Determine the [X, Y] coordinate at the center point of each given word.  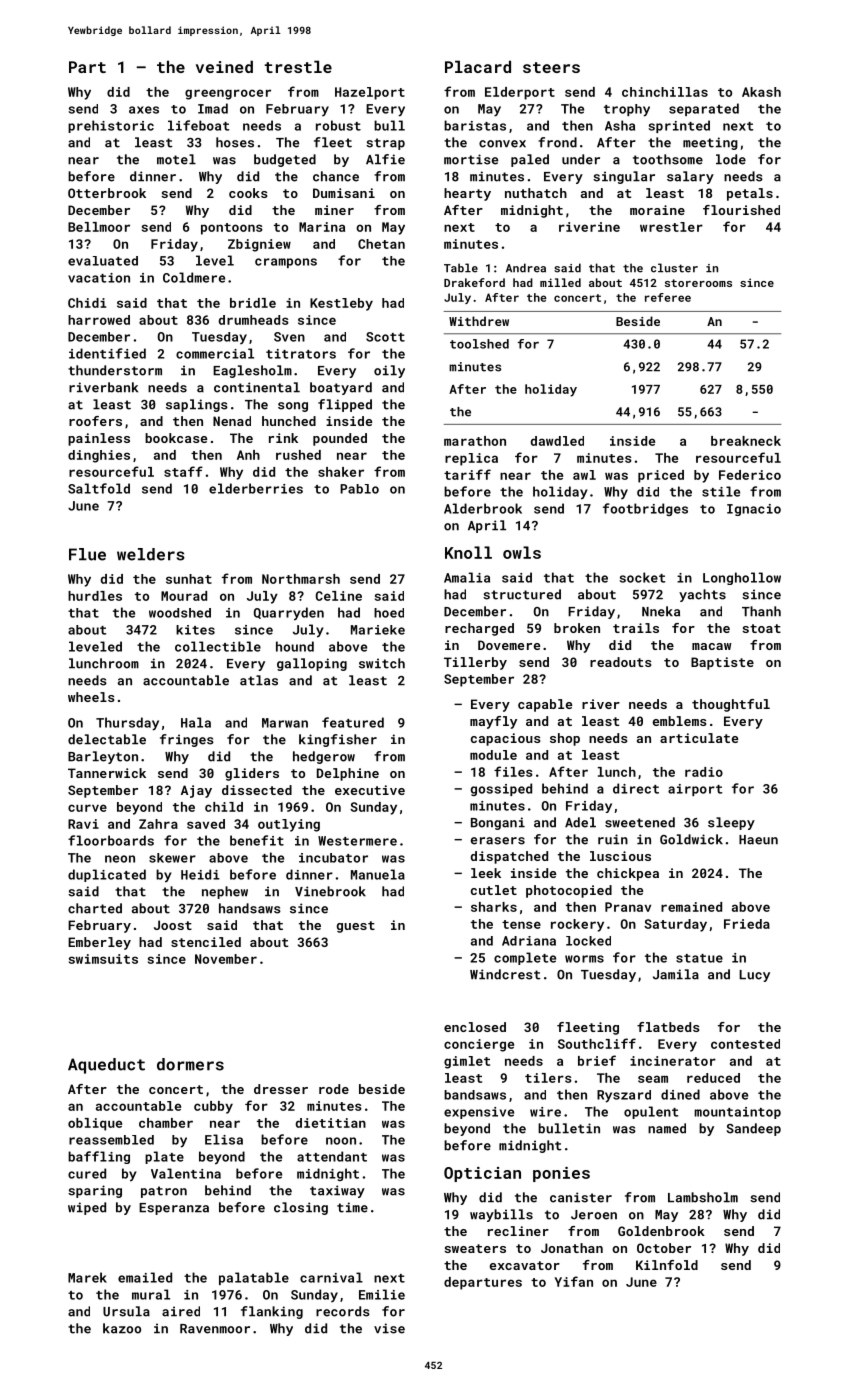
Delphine [348, 774]
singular [624, 177]
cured [87, 1173]
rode [334, 1089]
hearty [467, 194]
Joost [173, 925]
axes [144, 110]
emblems [679, 721]
